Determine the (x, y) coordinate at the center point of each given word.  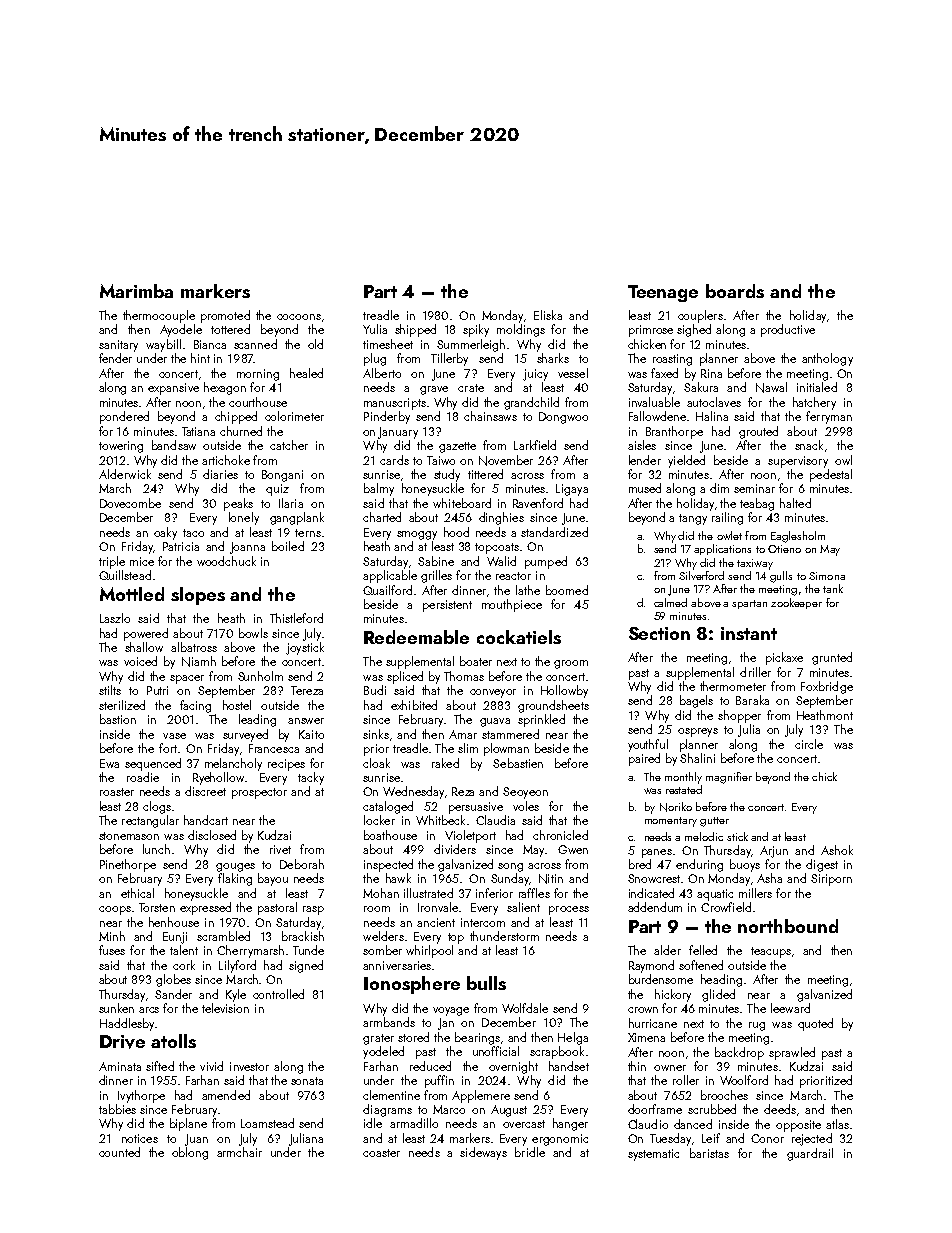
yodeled (383, 1052)
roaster (117, 792)
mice (142, 561)
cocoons (299, 317)
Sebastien (518, 763)
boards (735, 291)
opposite (798, 1126)
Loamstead (267, 1123)
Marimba (136, 291)
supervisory (798, 462)
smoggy (417, 535)
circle (809, 744)
